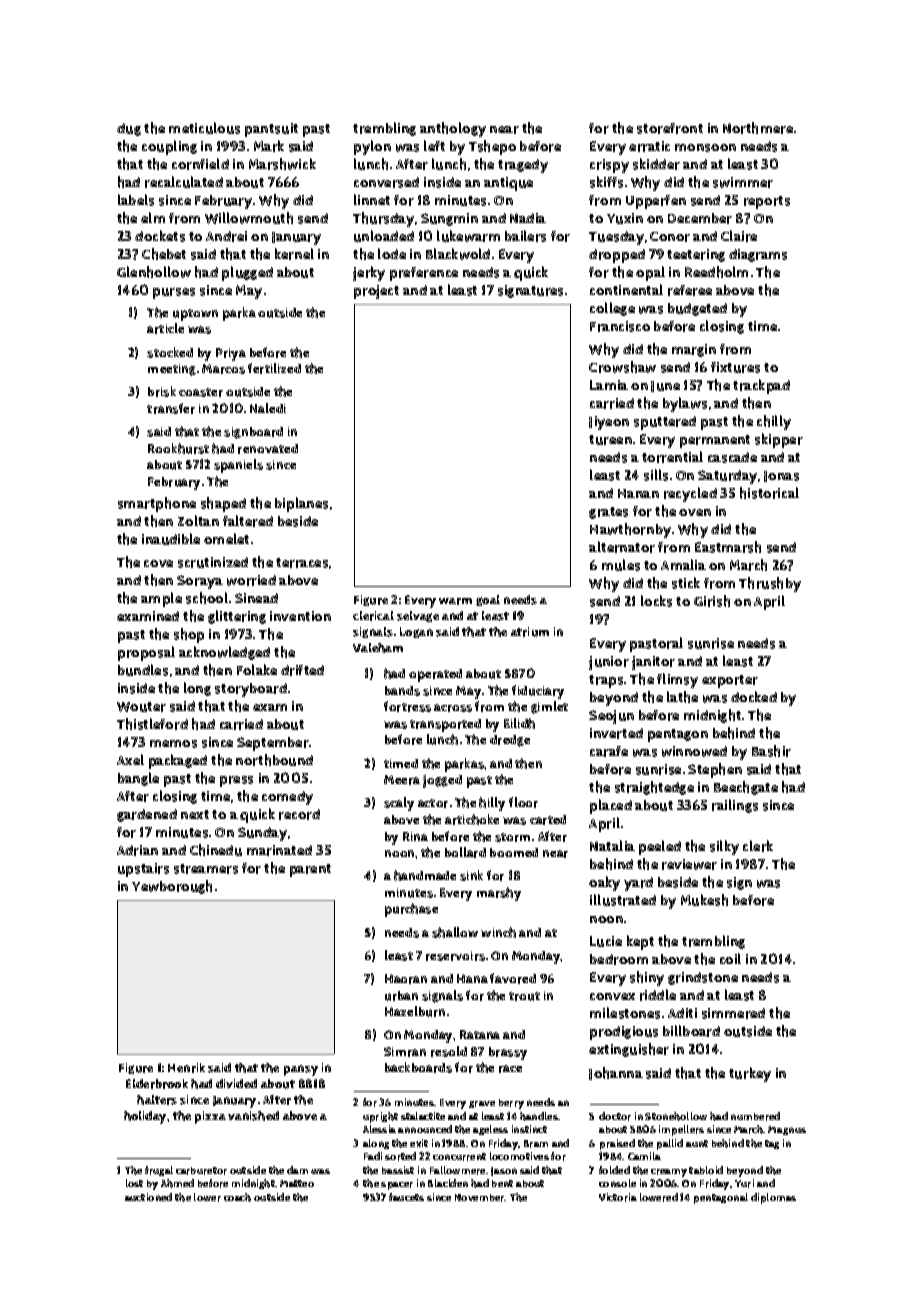 This screenshot has height=1308, width=924. Describe the element at coordinates (650, 273) in the screenshot. I see `opal` at that location.
